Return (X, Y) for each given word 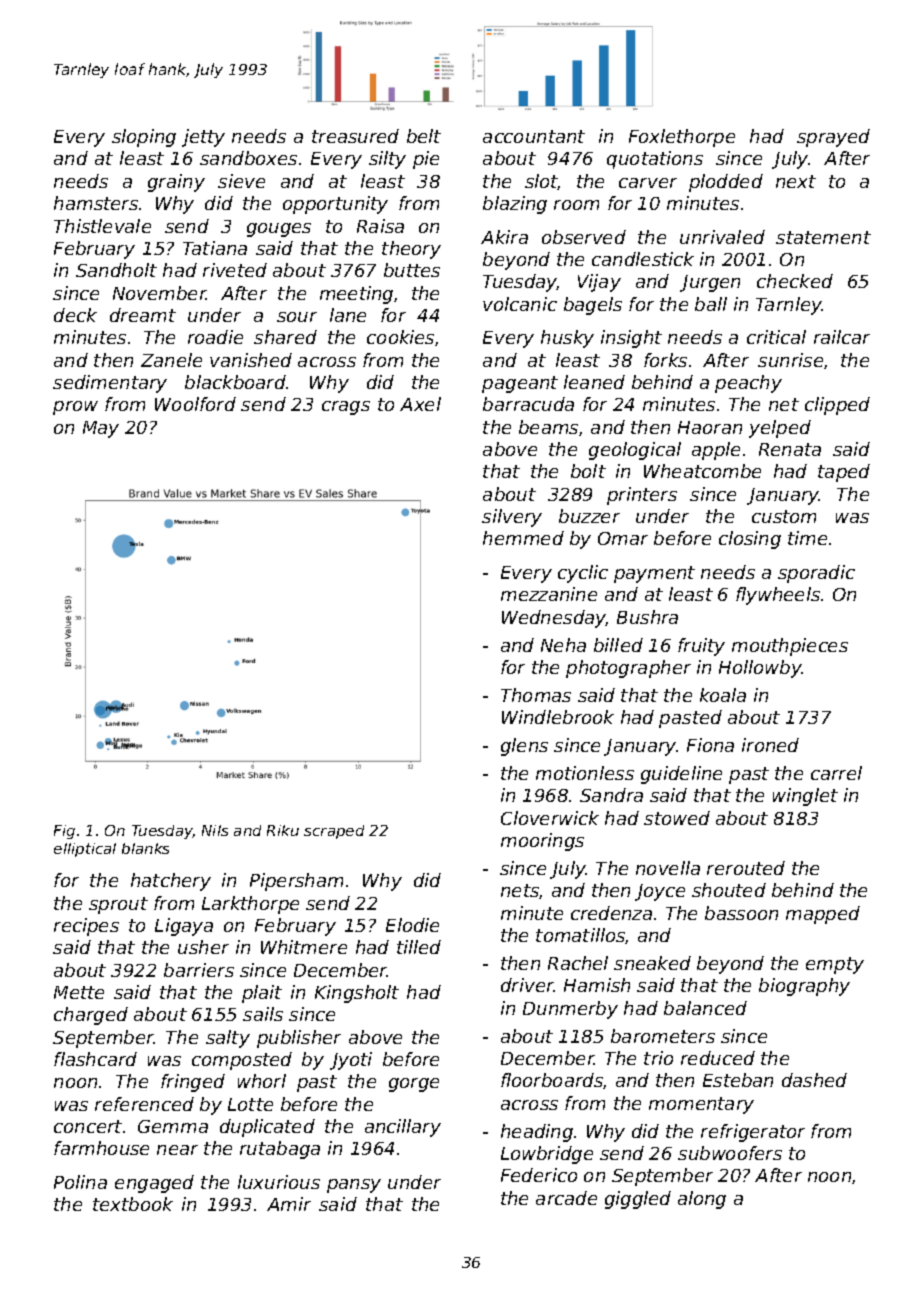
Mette (79, 992)
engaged (154, 1184)
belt (424, 136)
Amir (289, 1204)
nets (520, 890)
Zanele (171, 360)
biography (804, 987)
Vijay (599, 283)
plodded (726, 183)
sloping (144, 138)
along (702, 1200)
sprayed (833, 138)
